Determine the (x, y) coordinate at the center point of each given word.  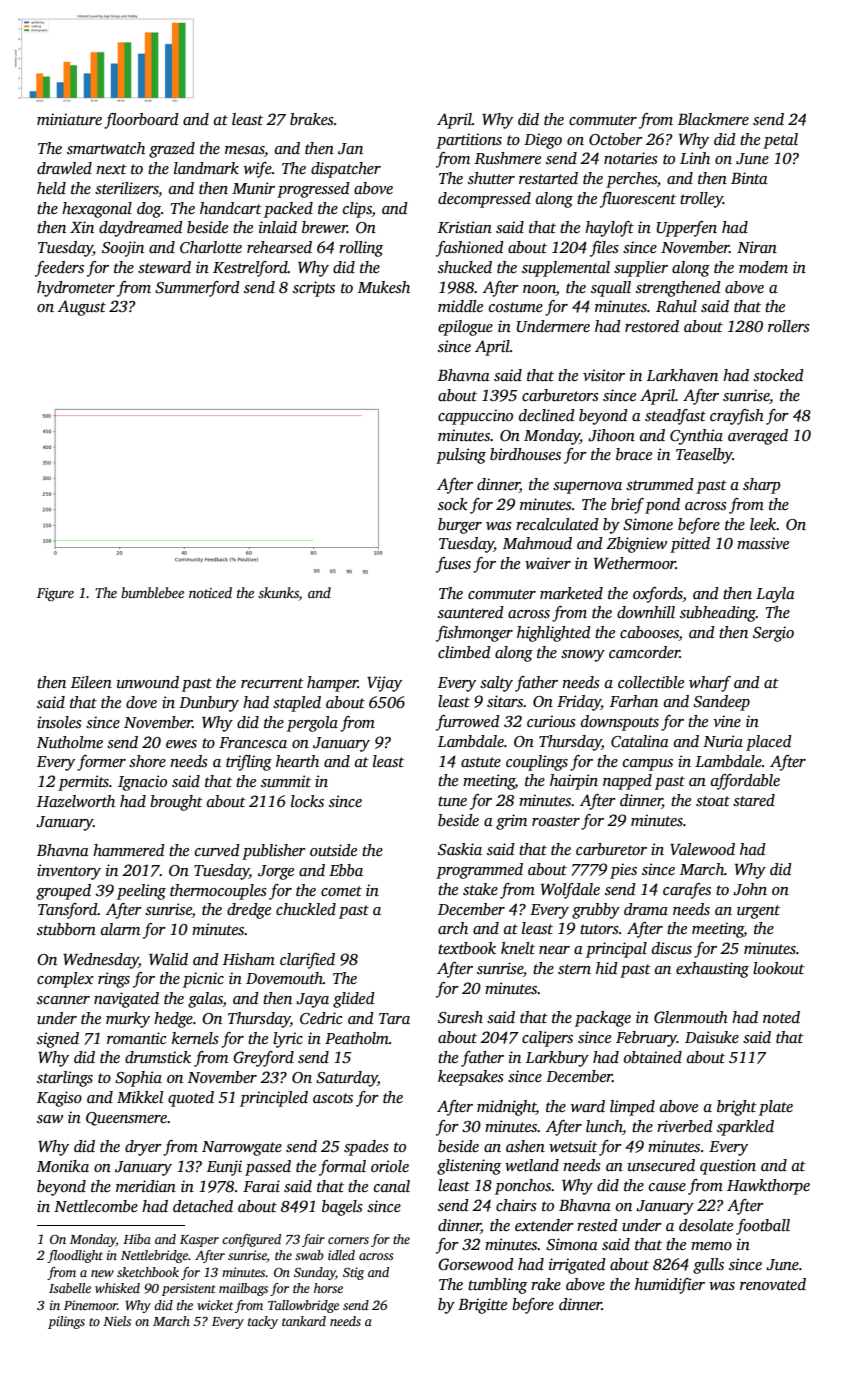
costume (516, 307)
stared (754, 800)
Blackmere (713, 119)
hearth (297, 761)
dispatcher (346, 170)
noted (781, 1017)
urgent (758, 912)
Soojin (123, 249)
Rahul (676, 306)
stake (480, 889)
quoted (191, 1099)
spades (366, 1148)
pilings (66, 1322)
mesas (244, 150)
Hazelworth (76, 801)
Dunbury (209, 704)
